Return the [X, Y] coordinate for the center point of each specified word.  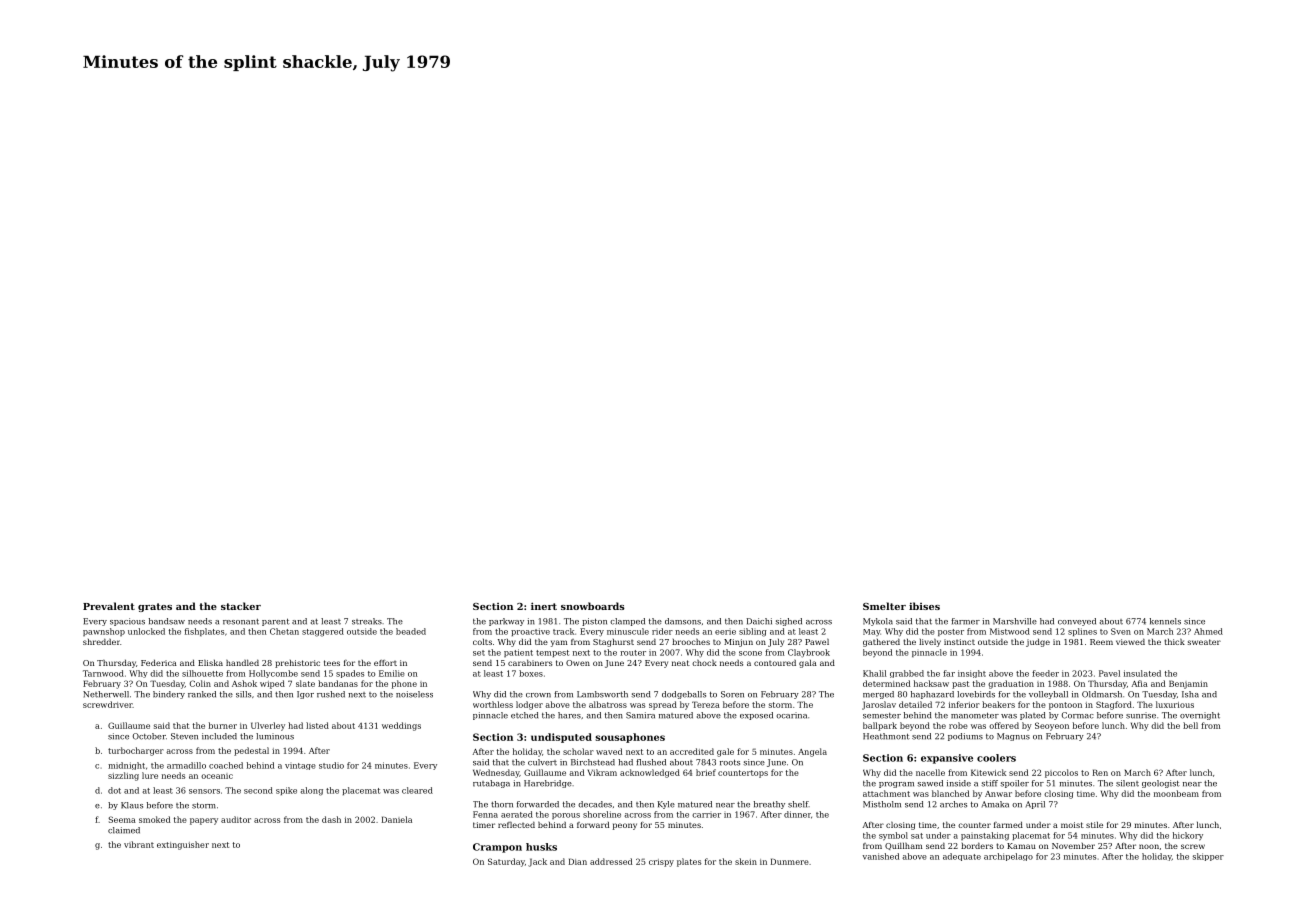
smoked [154, 819]
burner [223, 725]
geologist [1161, 784]
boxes [531, 673]
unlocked [146, 631]
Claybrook [809, 653]
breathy [769, 805]
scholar [578, 751]
